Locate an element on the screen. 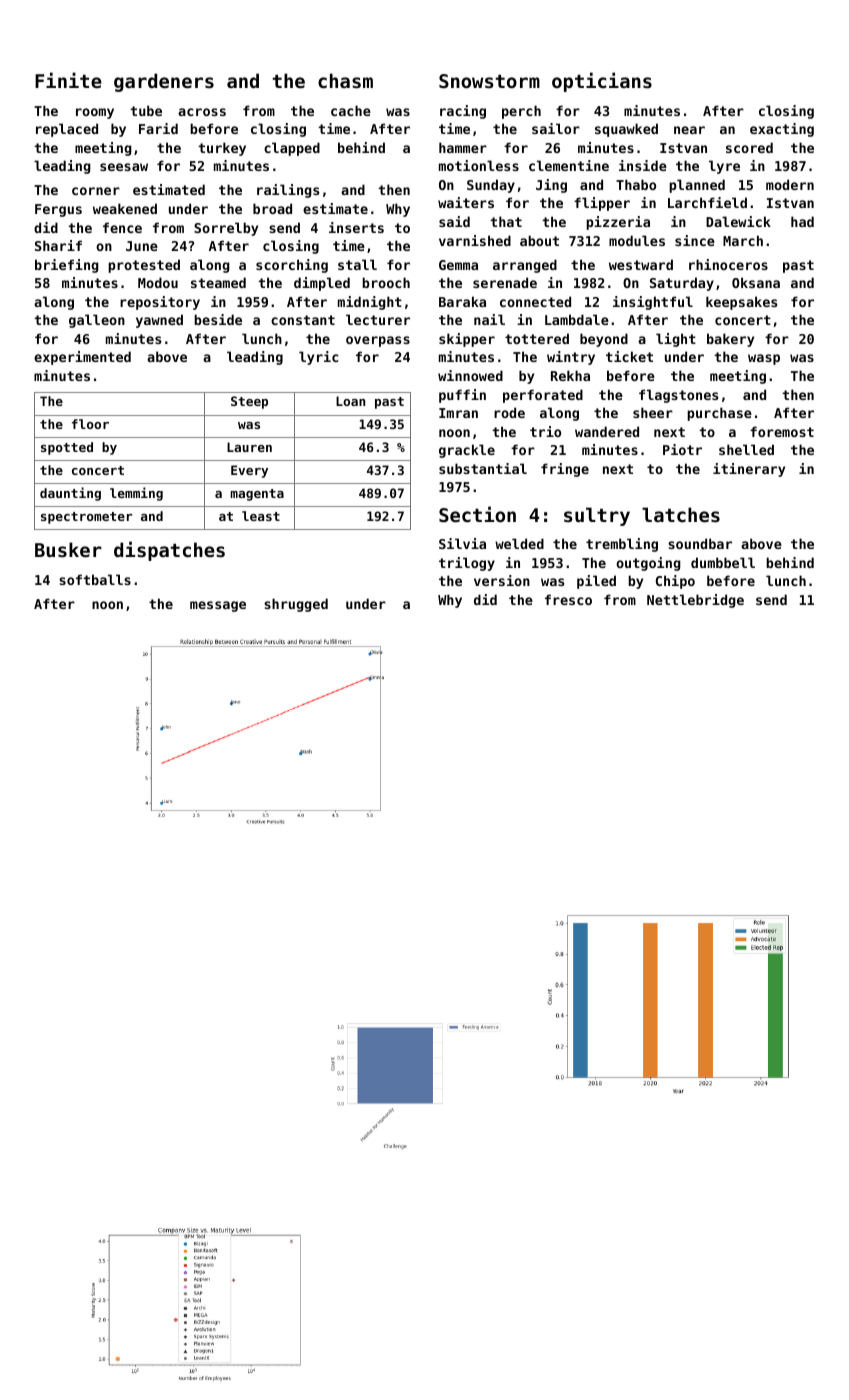 This screenshot has width=849, height=1400. Finite is located at coordinates (68, 80).
